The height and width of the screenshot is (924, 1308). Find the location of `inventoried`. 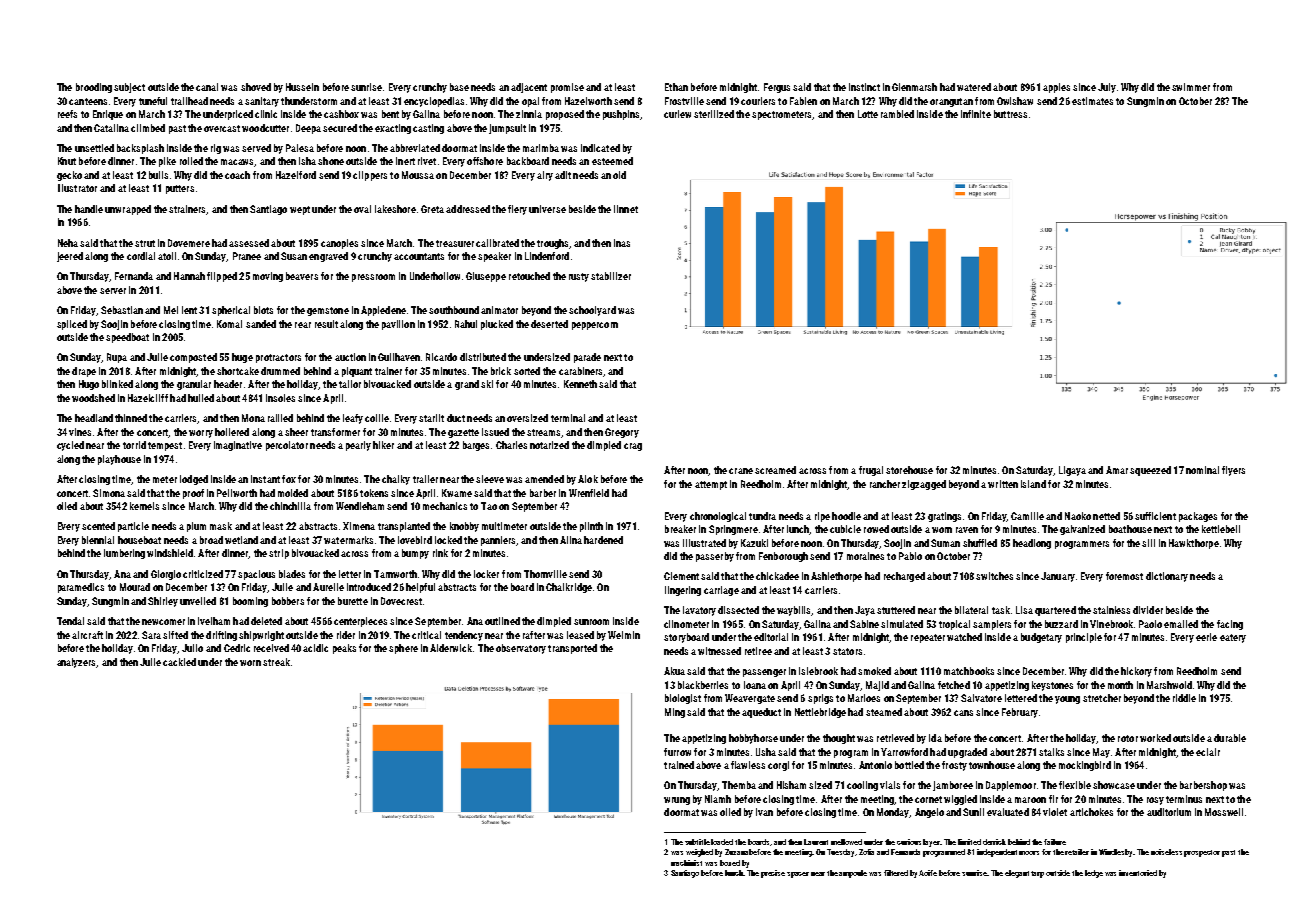

inventoried is located at coordinates (1138, 873).
